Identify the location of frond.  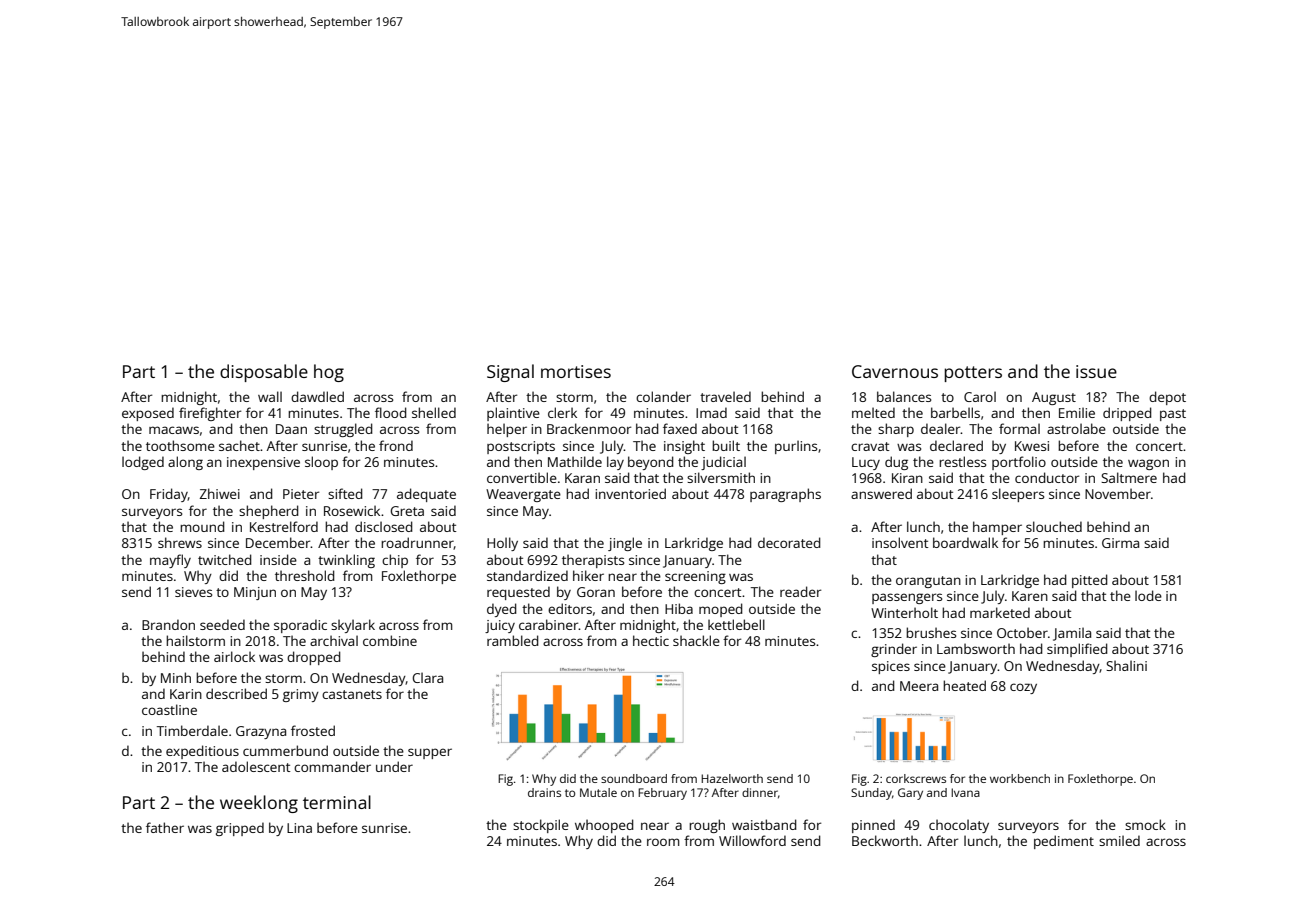
(396, 445).
